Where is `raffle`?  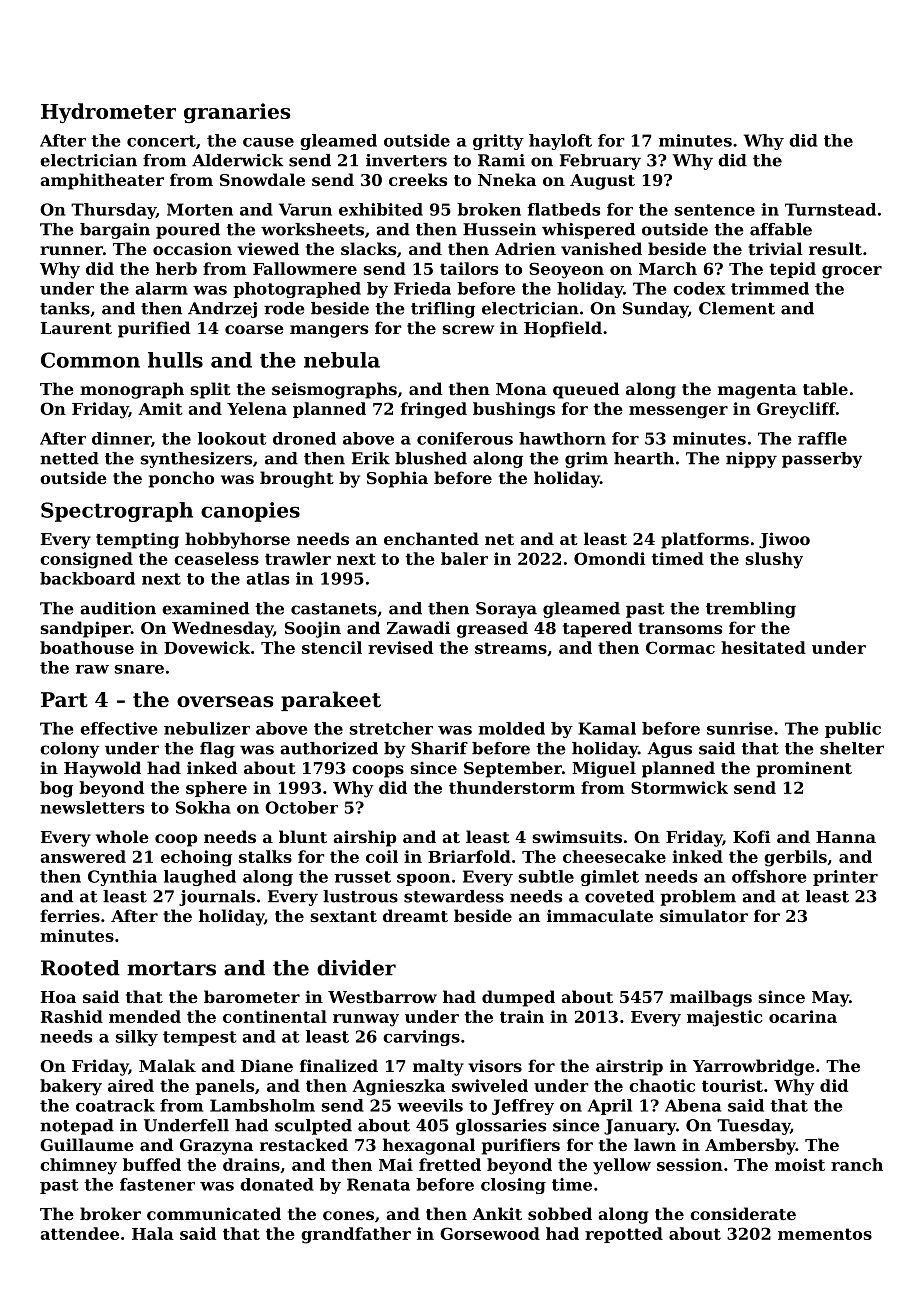
raffle is located at coordinates (822, 438).
